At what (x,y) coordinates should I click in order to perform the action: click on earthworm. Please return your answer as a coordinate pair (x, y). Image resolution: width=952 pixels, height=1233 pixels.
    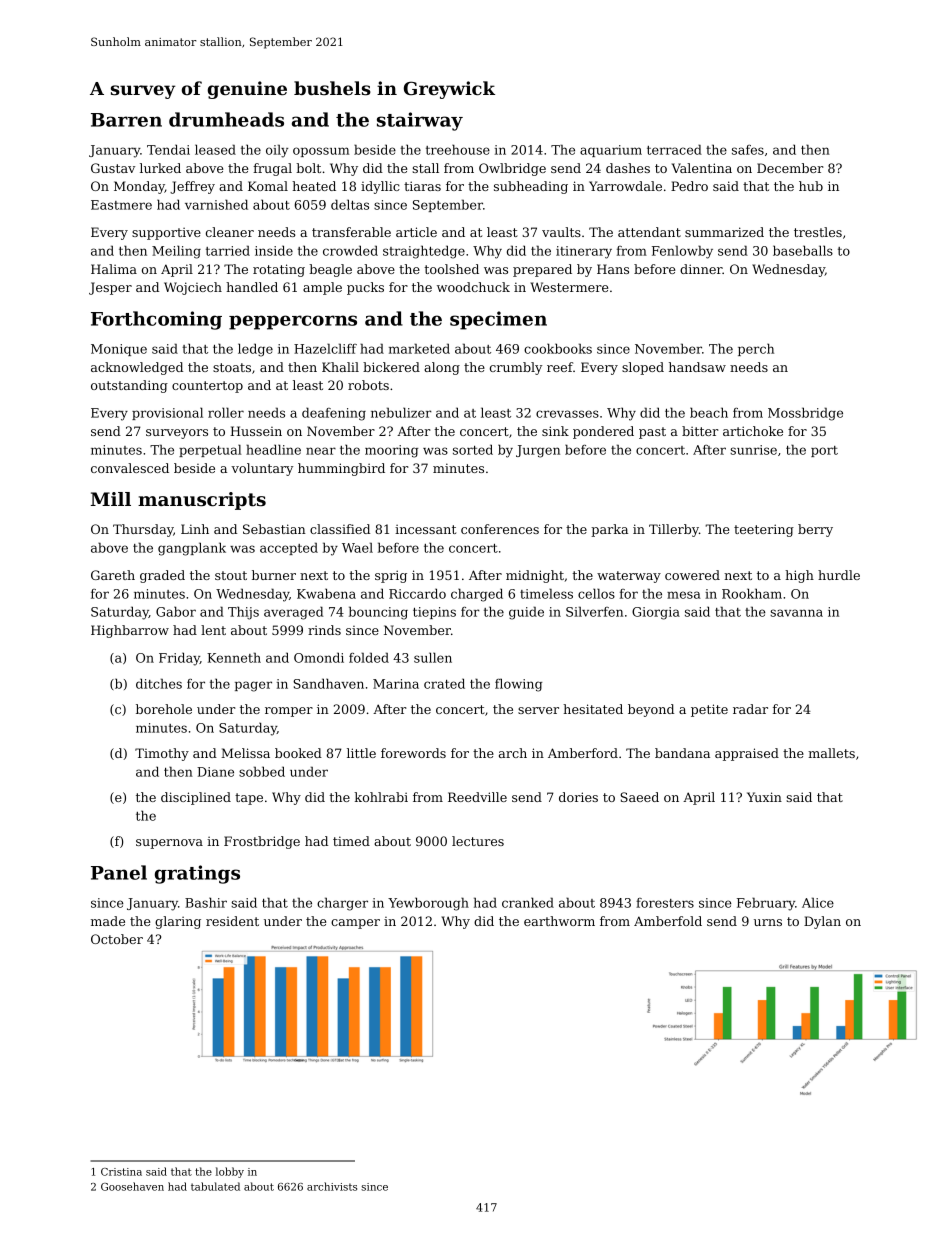
    Looking at the image, I should click on (559, 921).
